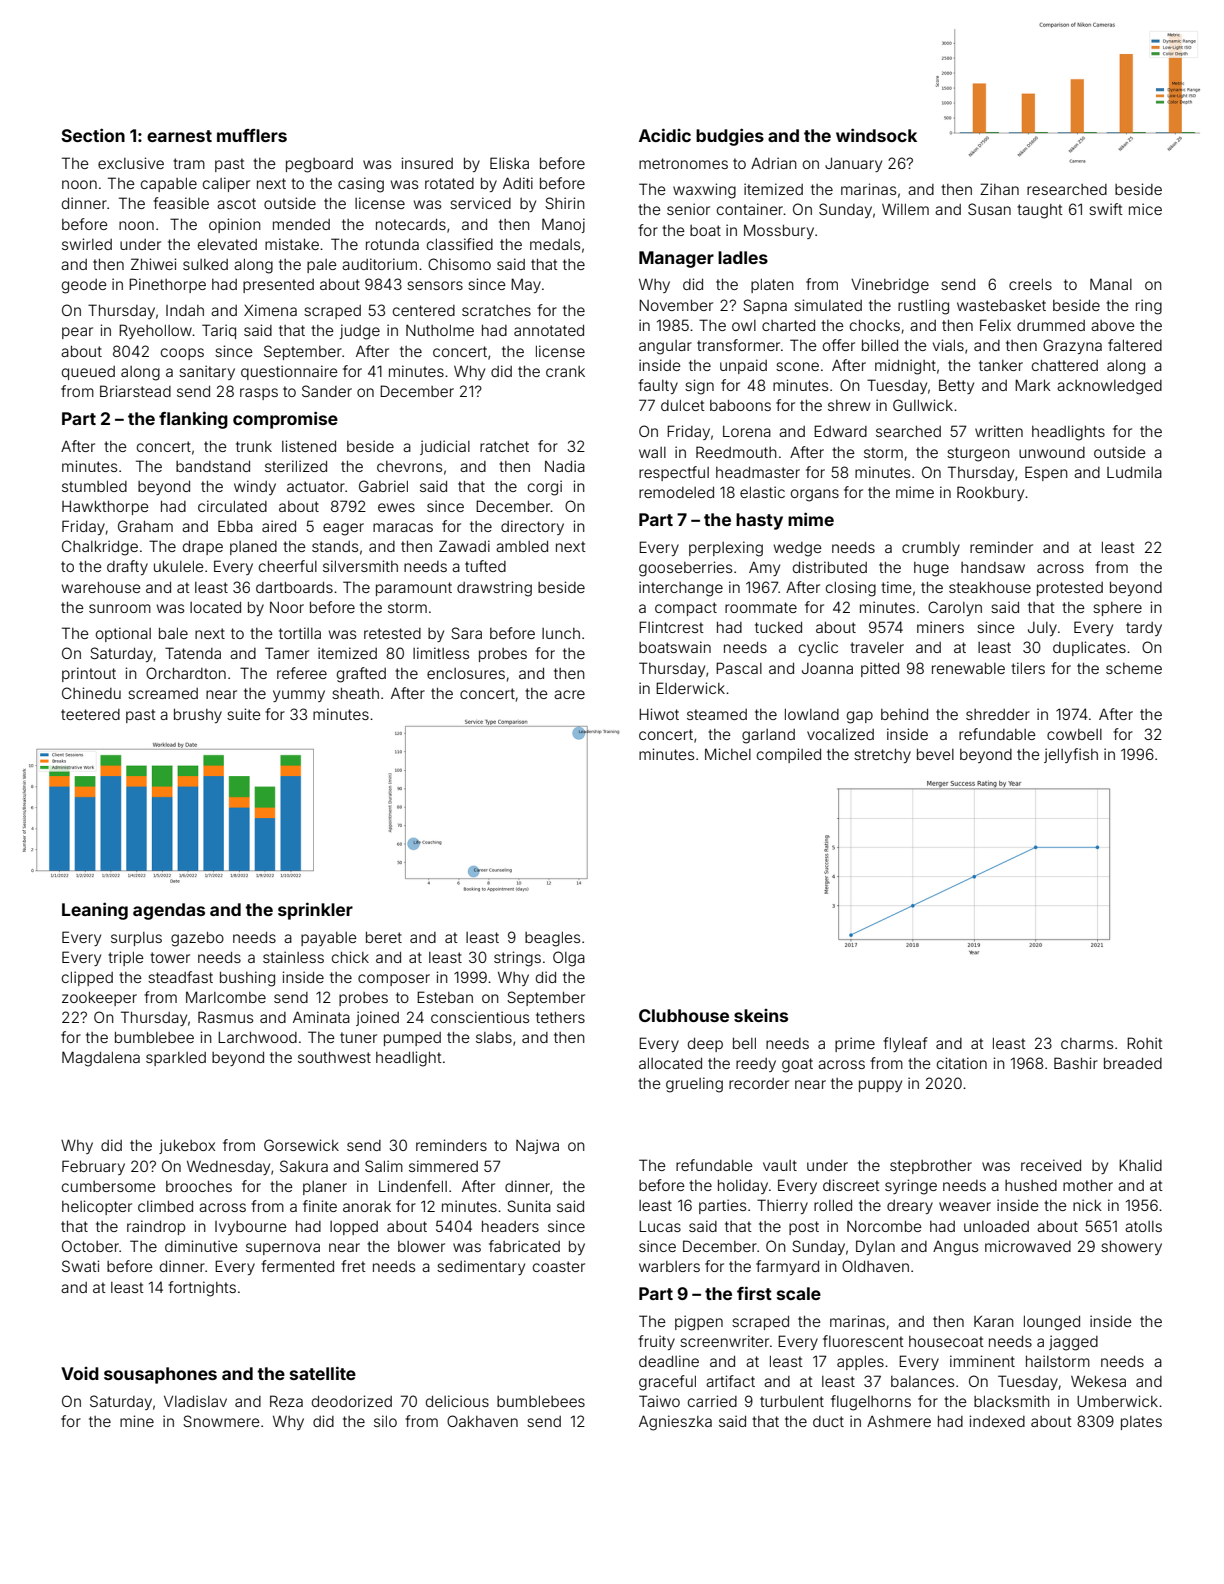 The image size is (1224, 1584). Describe the element at coordinates (997, 1421) in the screenshot. I see `indexed` at that location.
